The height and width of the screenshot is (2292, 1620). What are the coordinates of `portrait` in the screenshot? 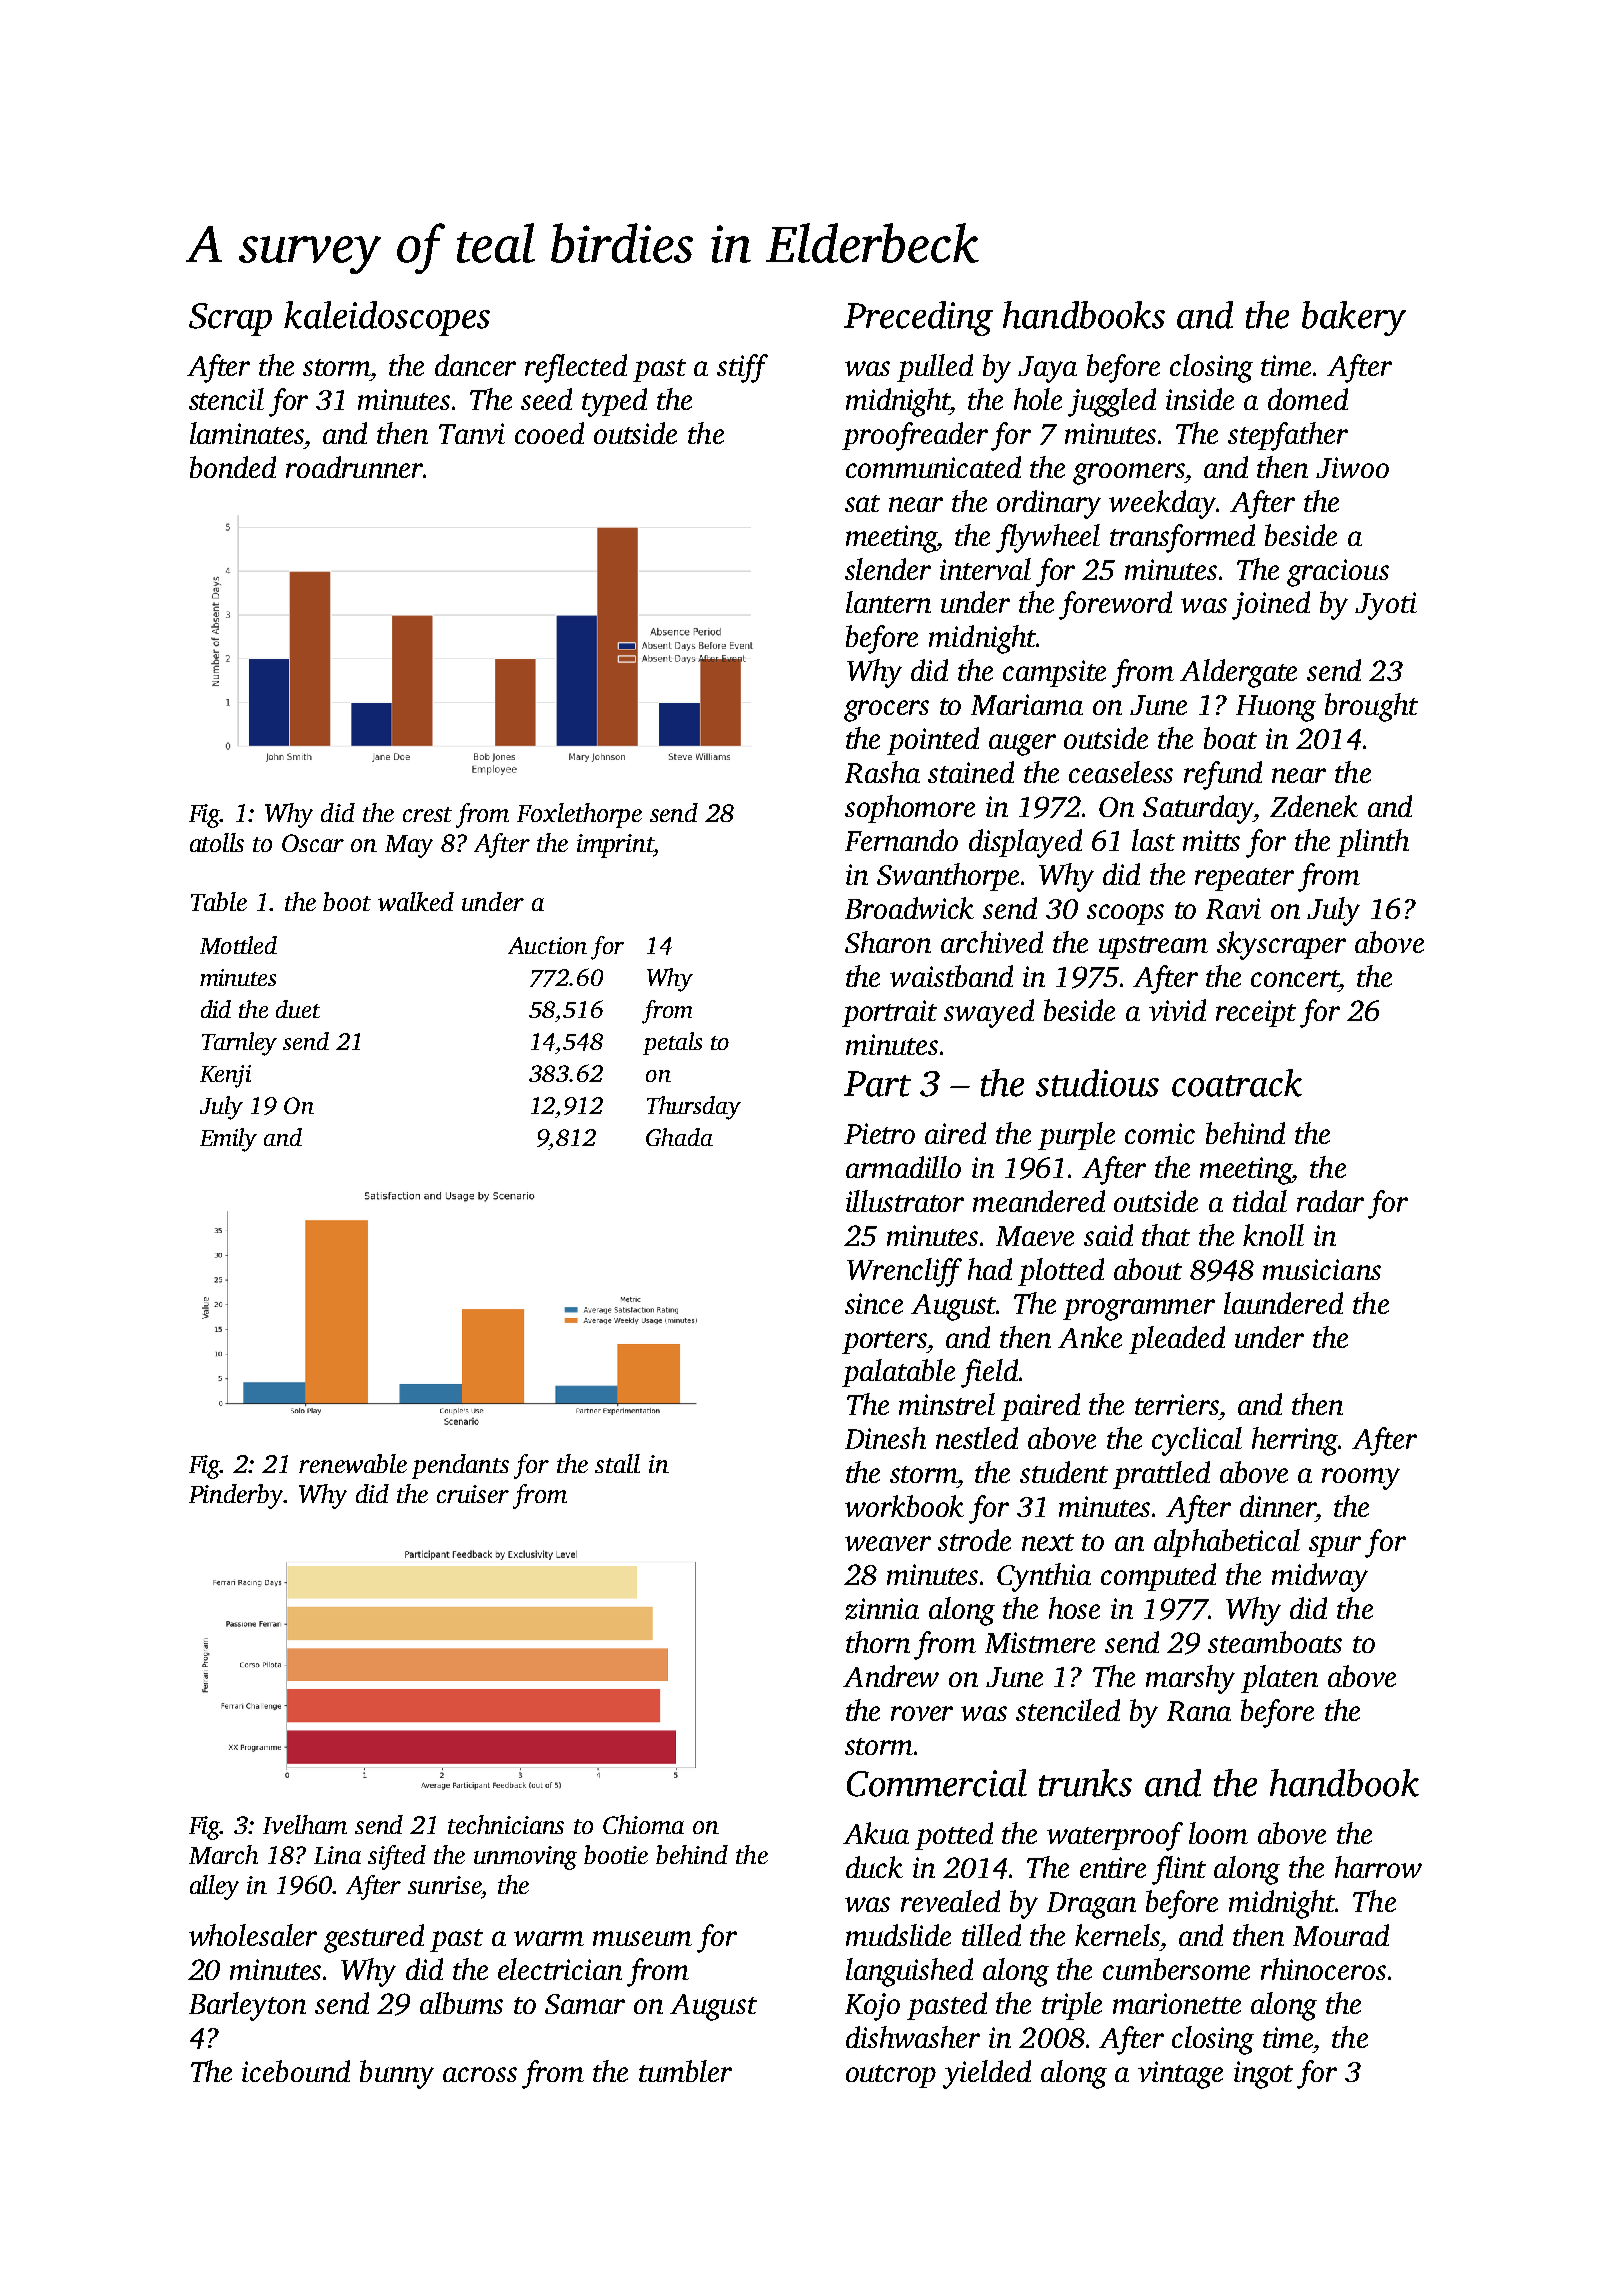 It's located at (889, 1013).
